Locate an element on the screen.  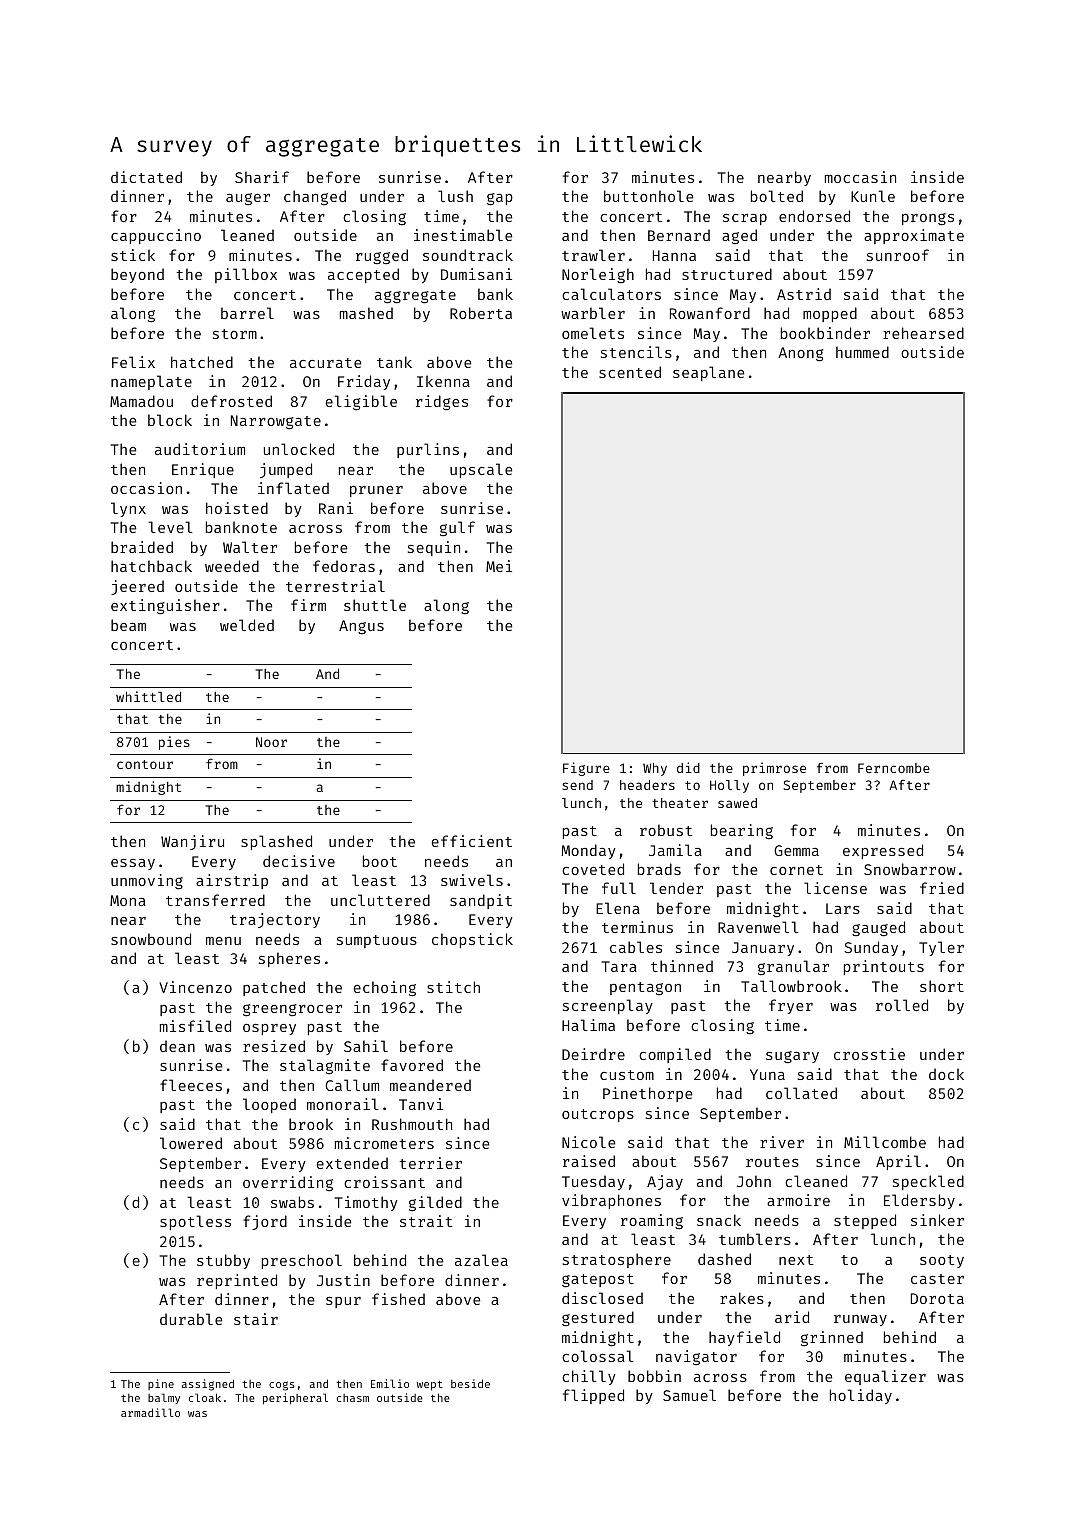
Rushmouth is located at coordinates (412, 1124).
